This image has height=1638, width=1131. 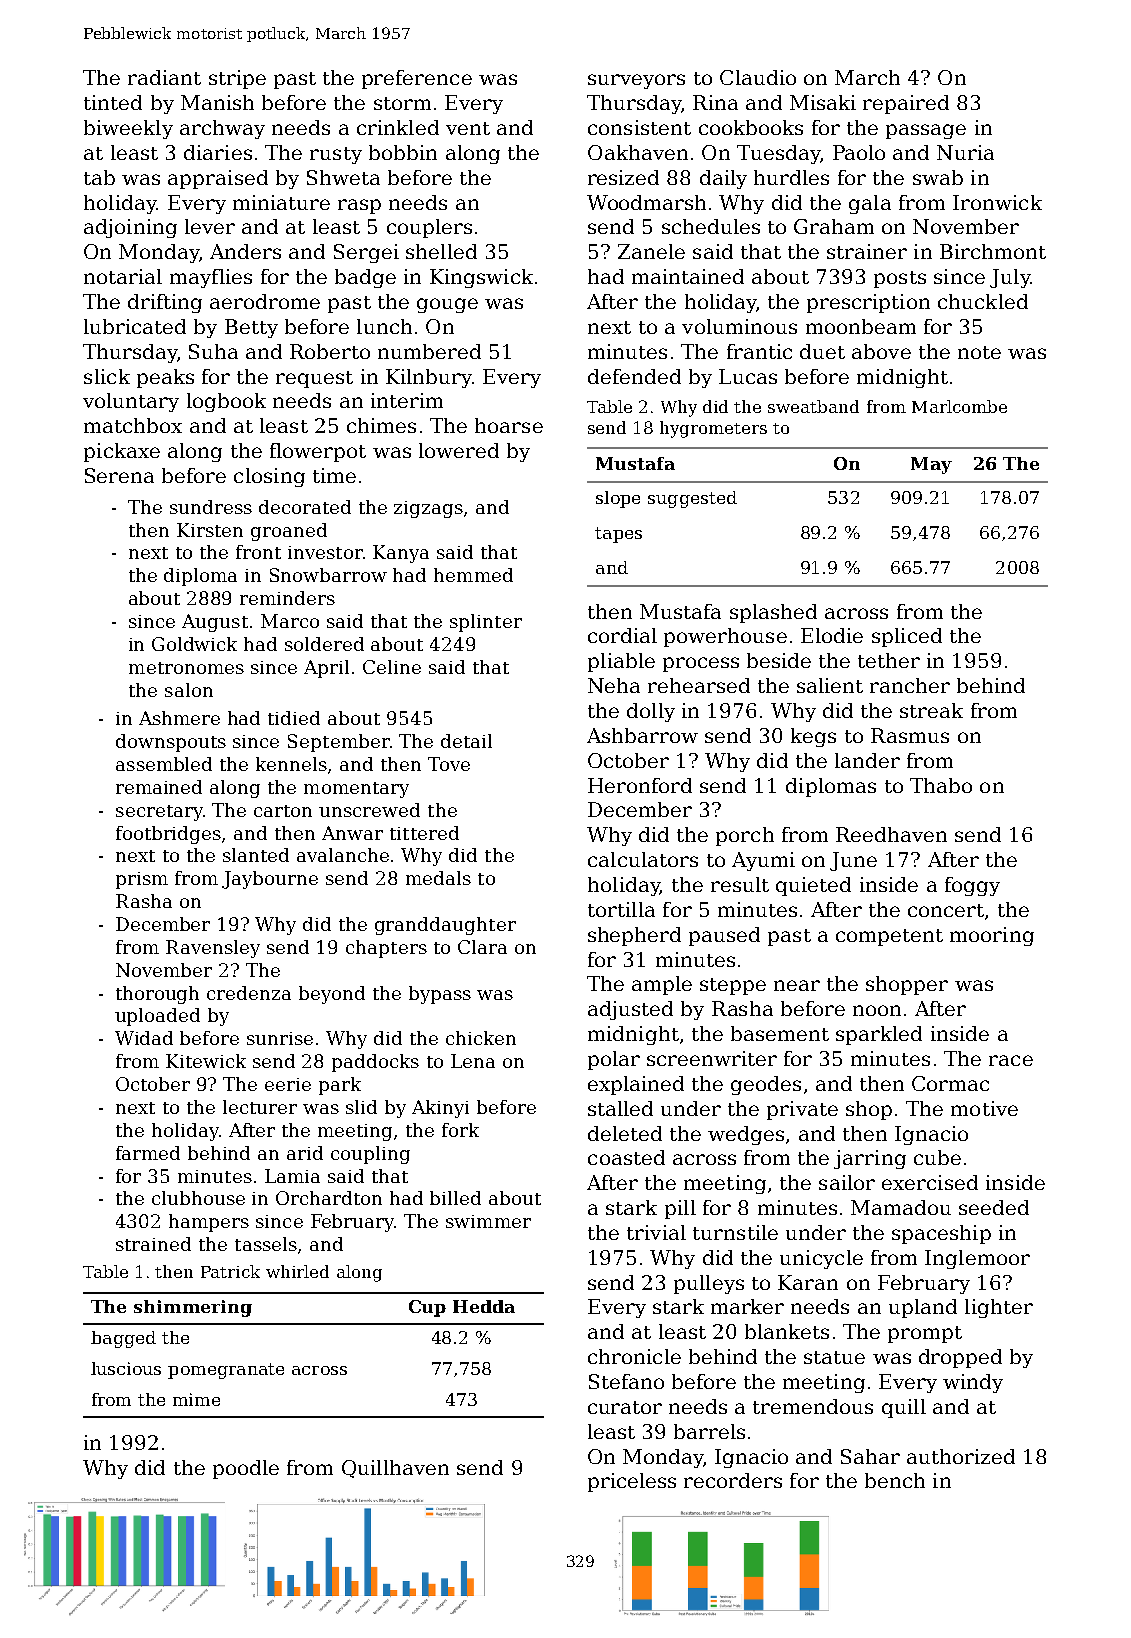 What do you see at coordinates (906, 104) in the image?
I see `repaired` at bounding box center [906, 104].
